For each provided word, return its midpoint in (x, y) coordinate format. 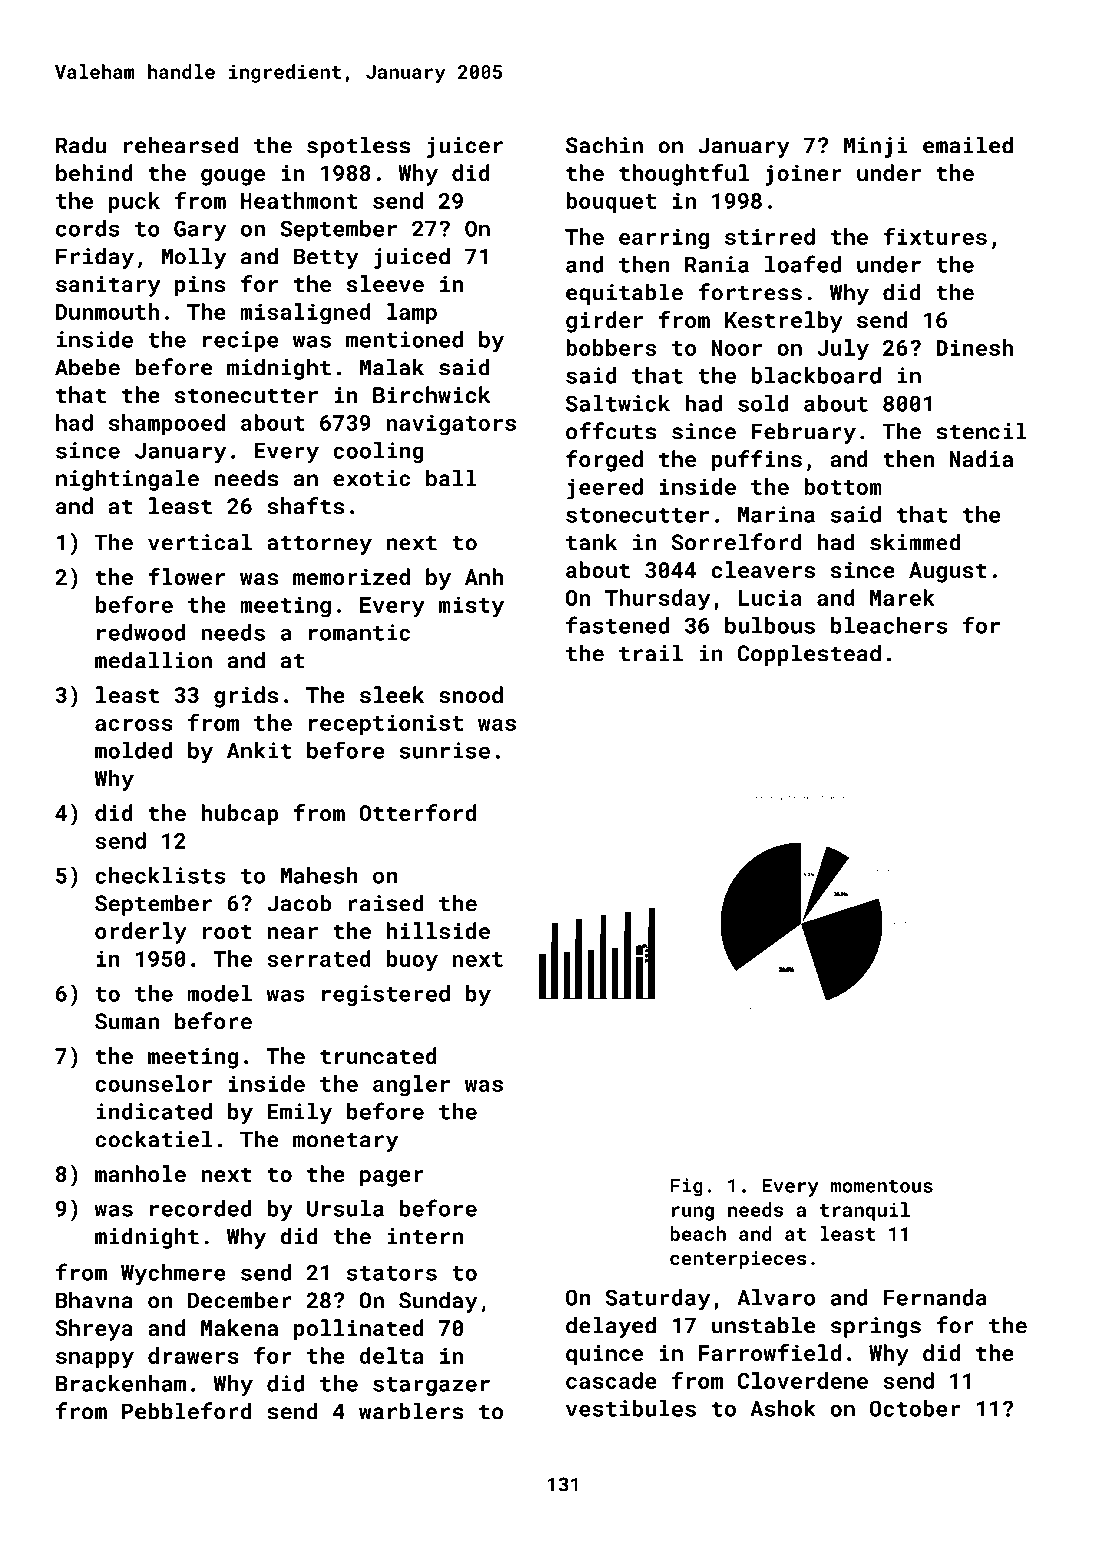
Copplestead (809, 655)
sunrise (444, 750)
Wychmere (173, 1274)
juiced (412, 258)
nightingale (127, 480)
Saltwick (618, 403)
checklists (160, 875)
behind (94, 172)
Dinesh (974, 347)
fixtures (935, 236)
